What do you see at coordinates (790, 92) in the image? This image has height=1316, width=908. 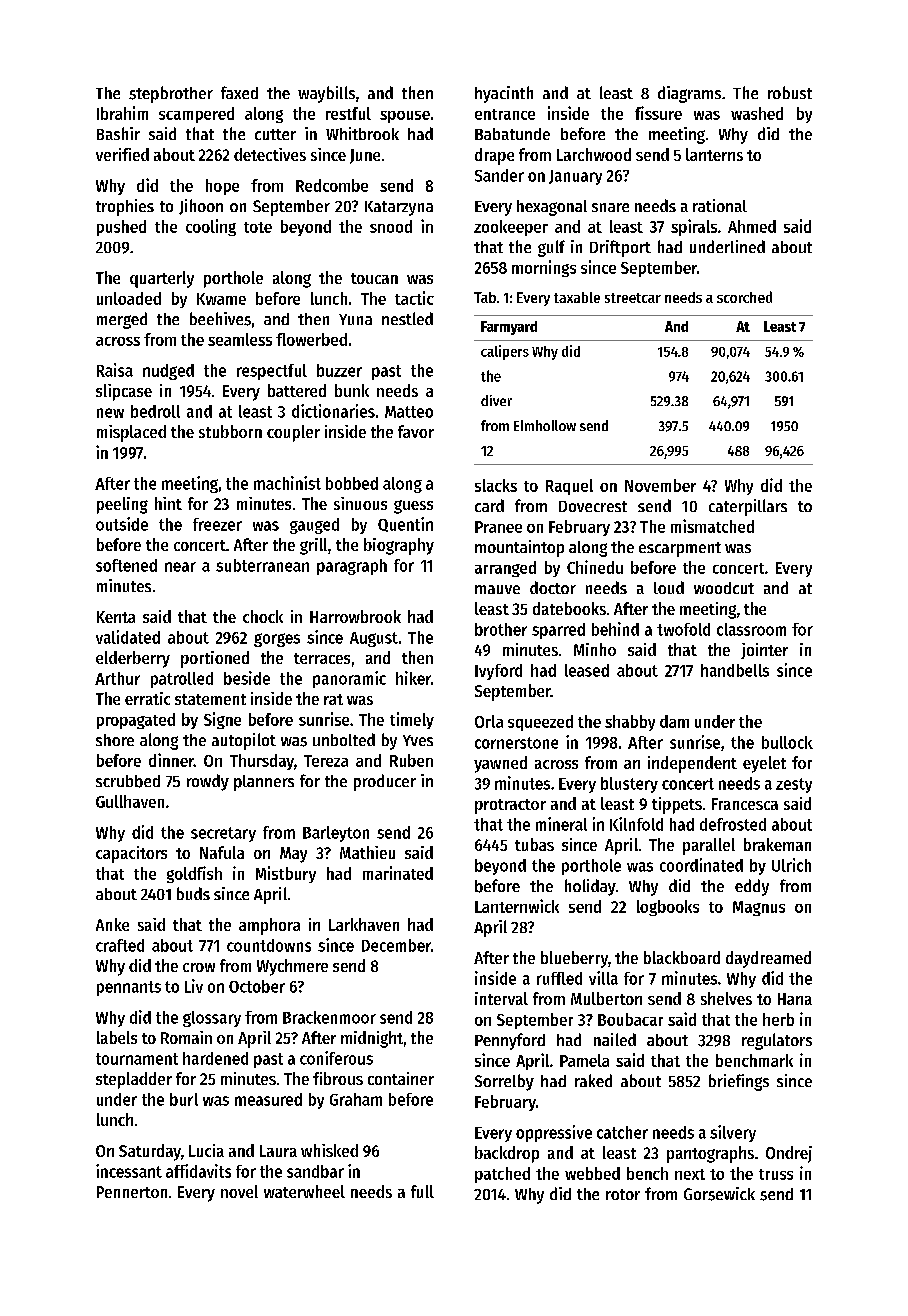 I see `robust` at bounding box center [790, 92].
